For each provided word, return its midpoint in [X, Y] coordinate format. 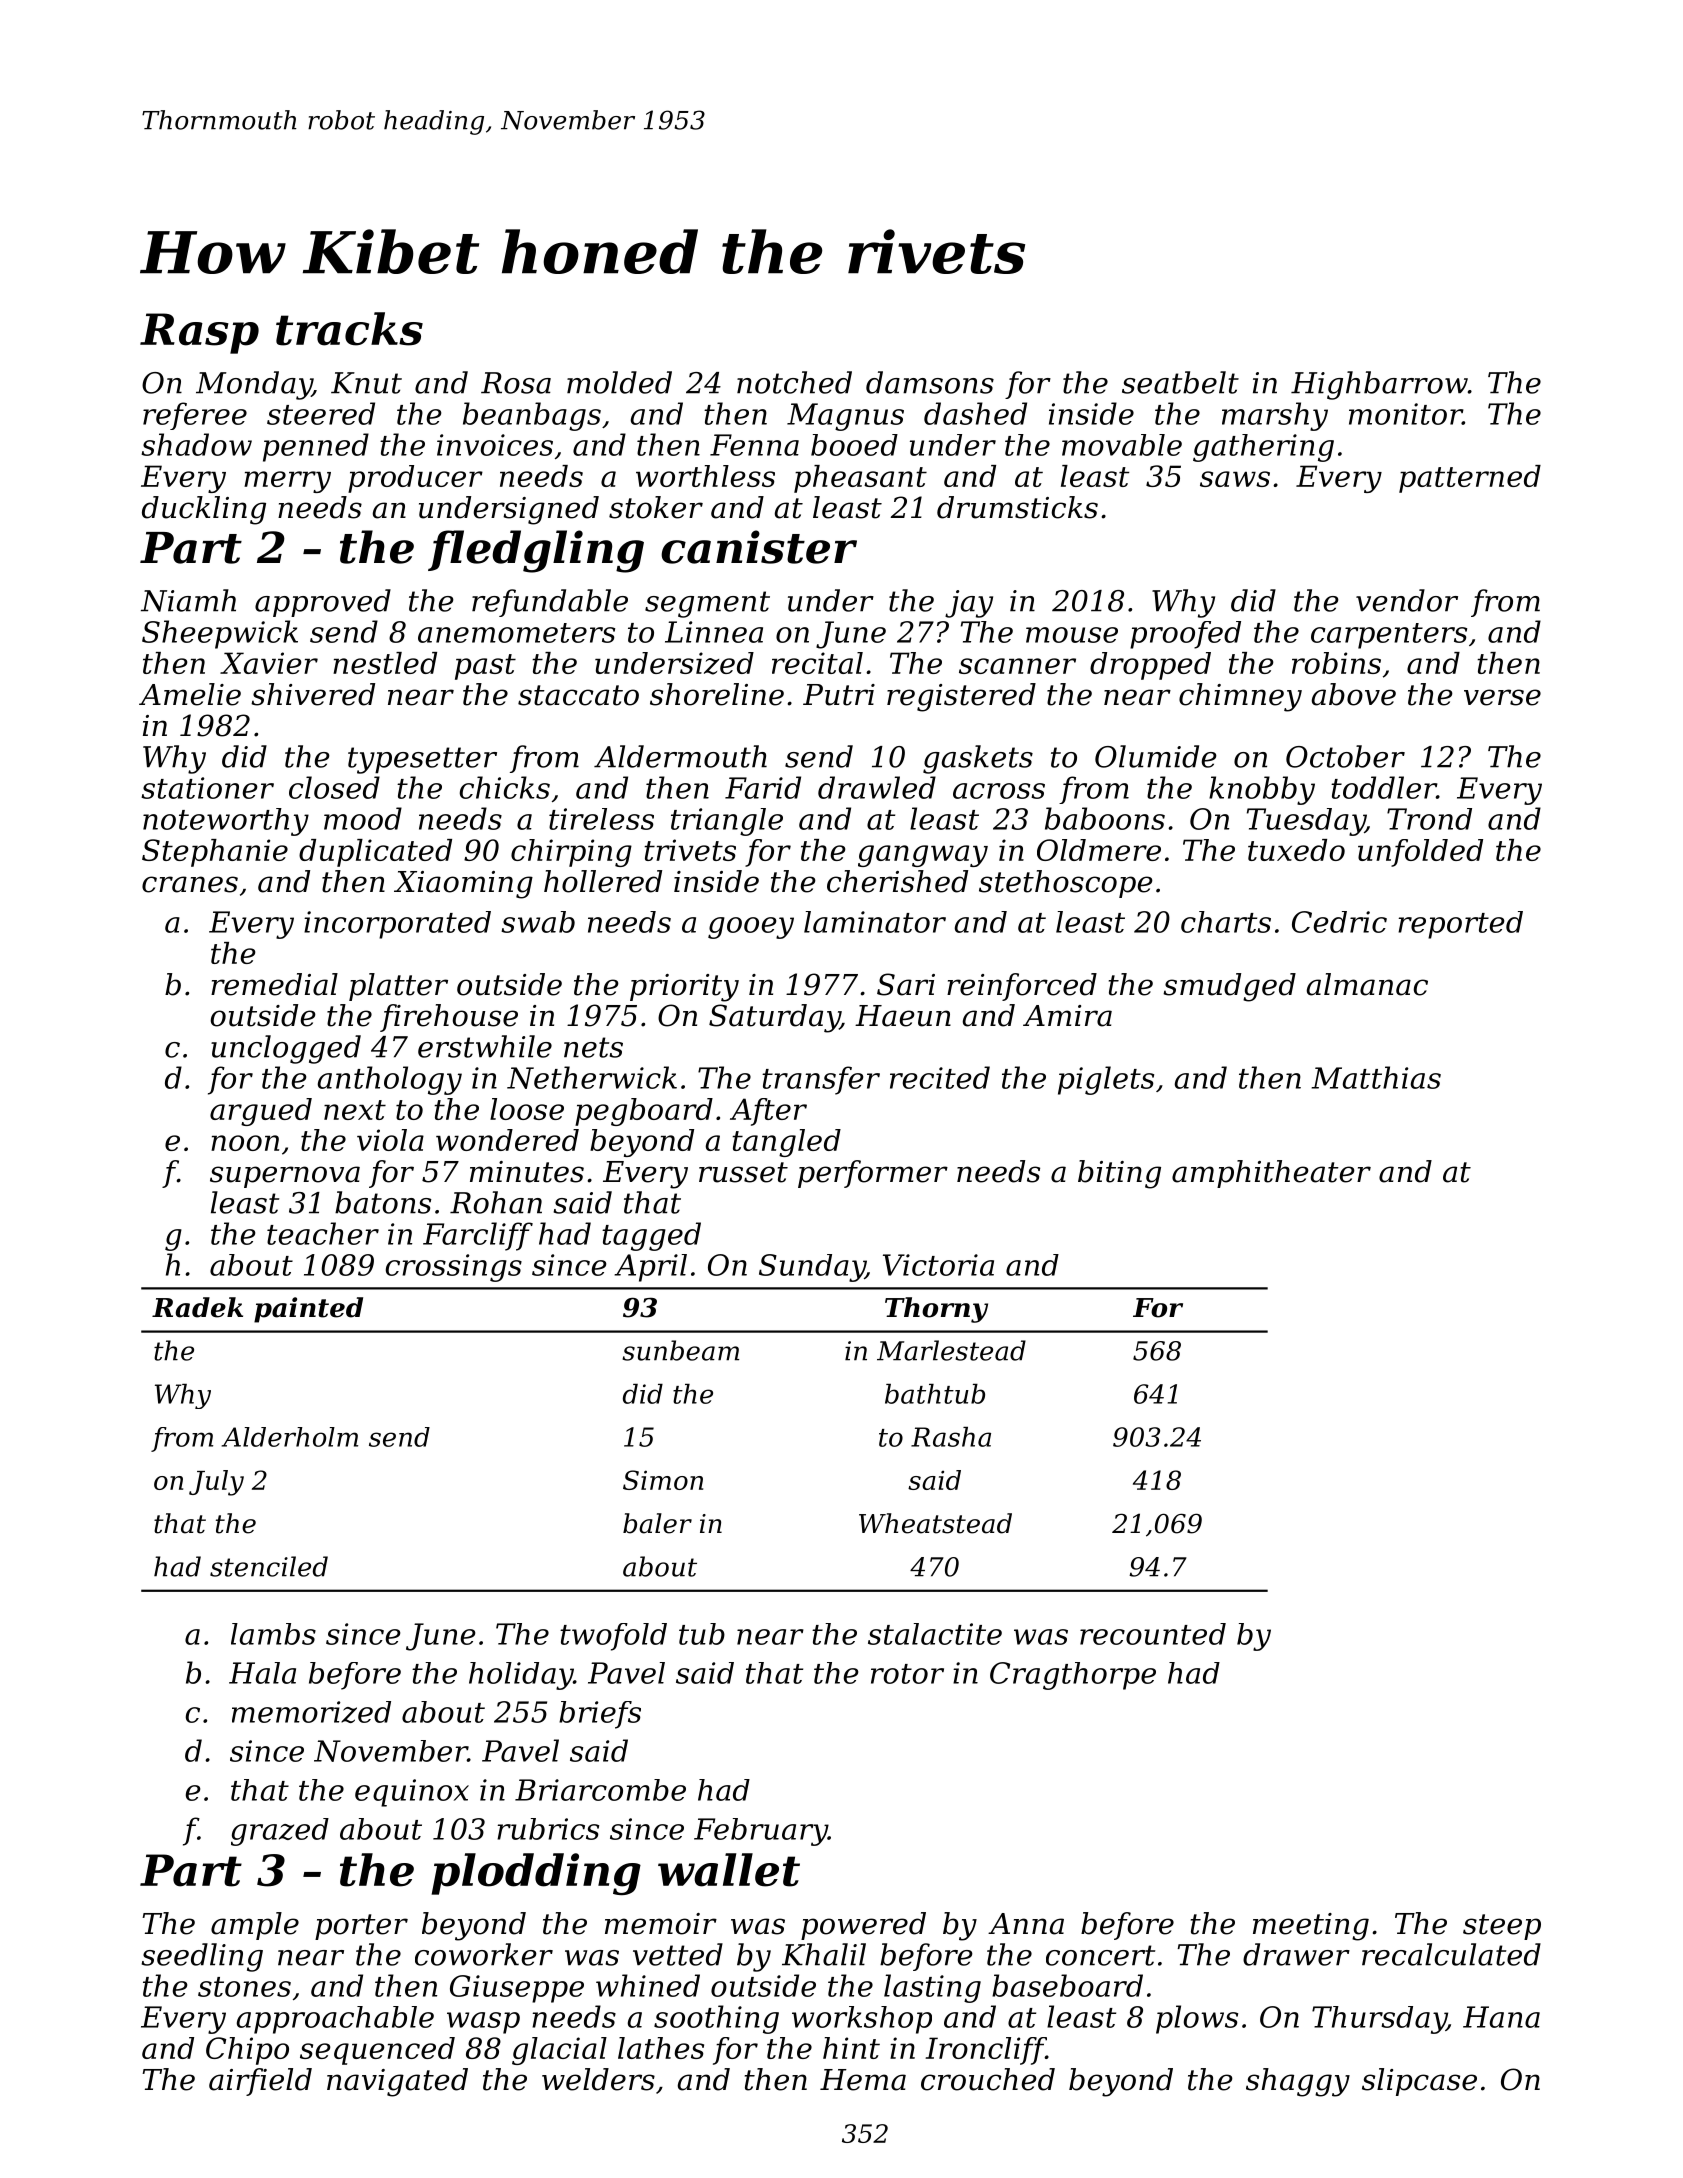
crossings [454, 1268]
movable [1122, 445]
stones [244, 1987]
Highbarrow [1379, 385]
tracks [349, 329]
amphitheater [1271, 1174]
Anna [1026, 1924]
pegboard [644, 1112]
